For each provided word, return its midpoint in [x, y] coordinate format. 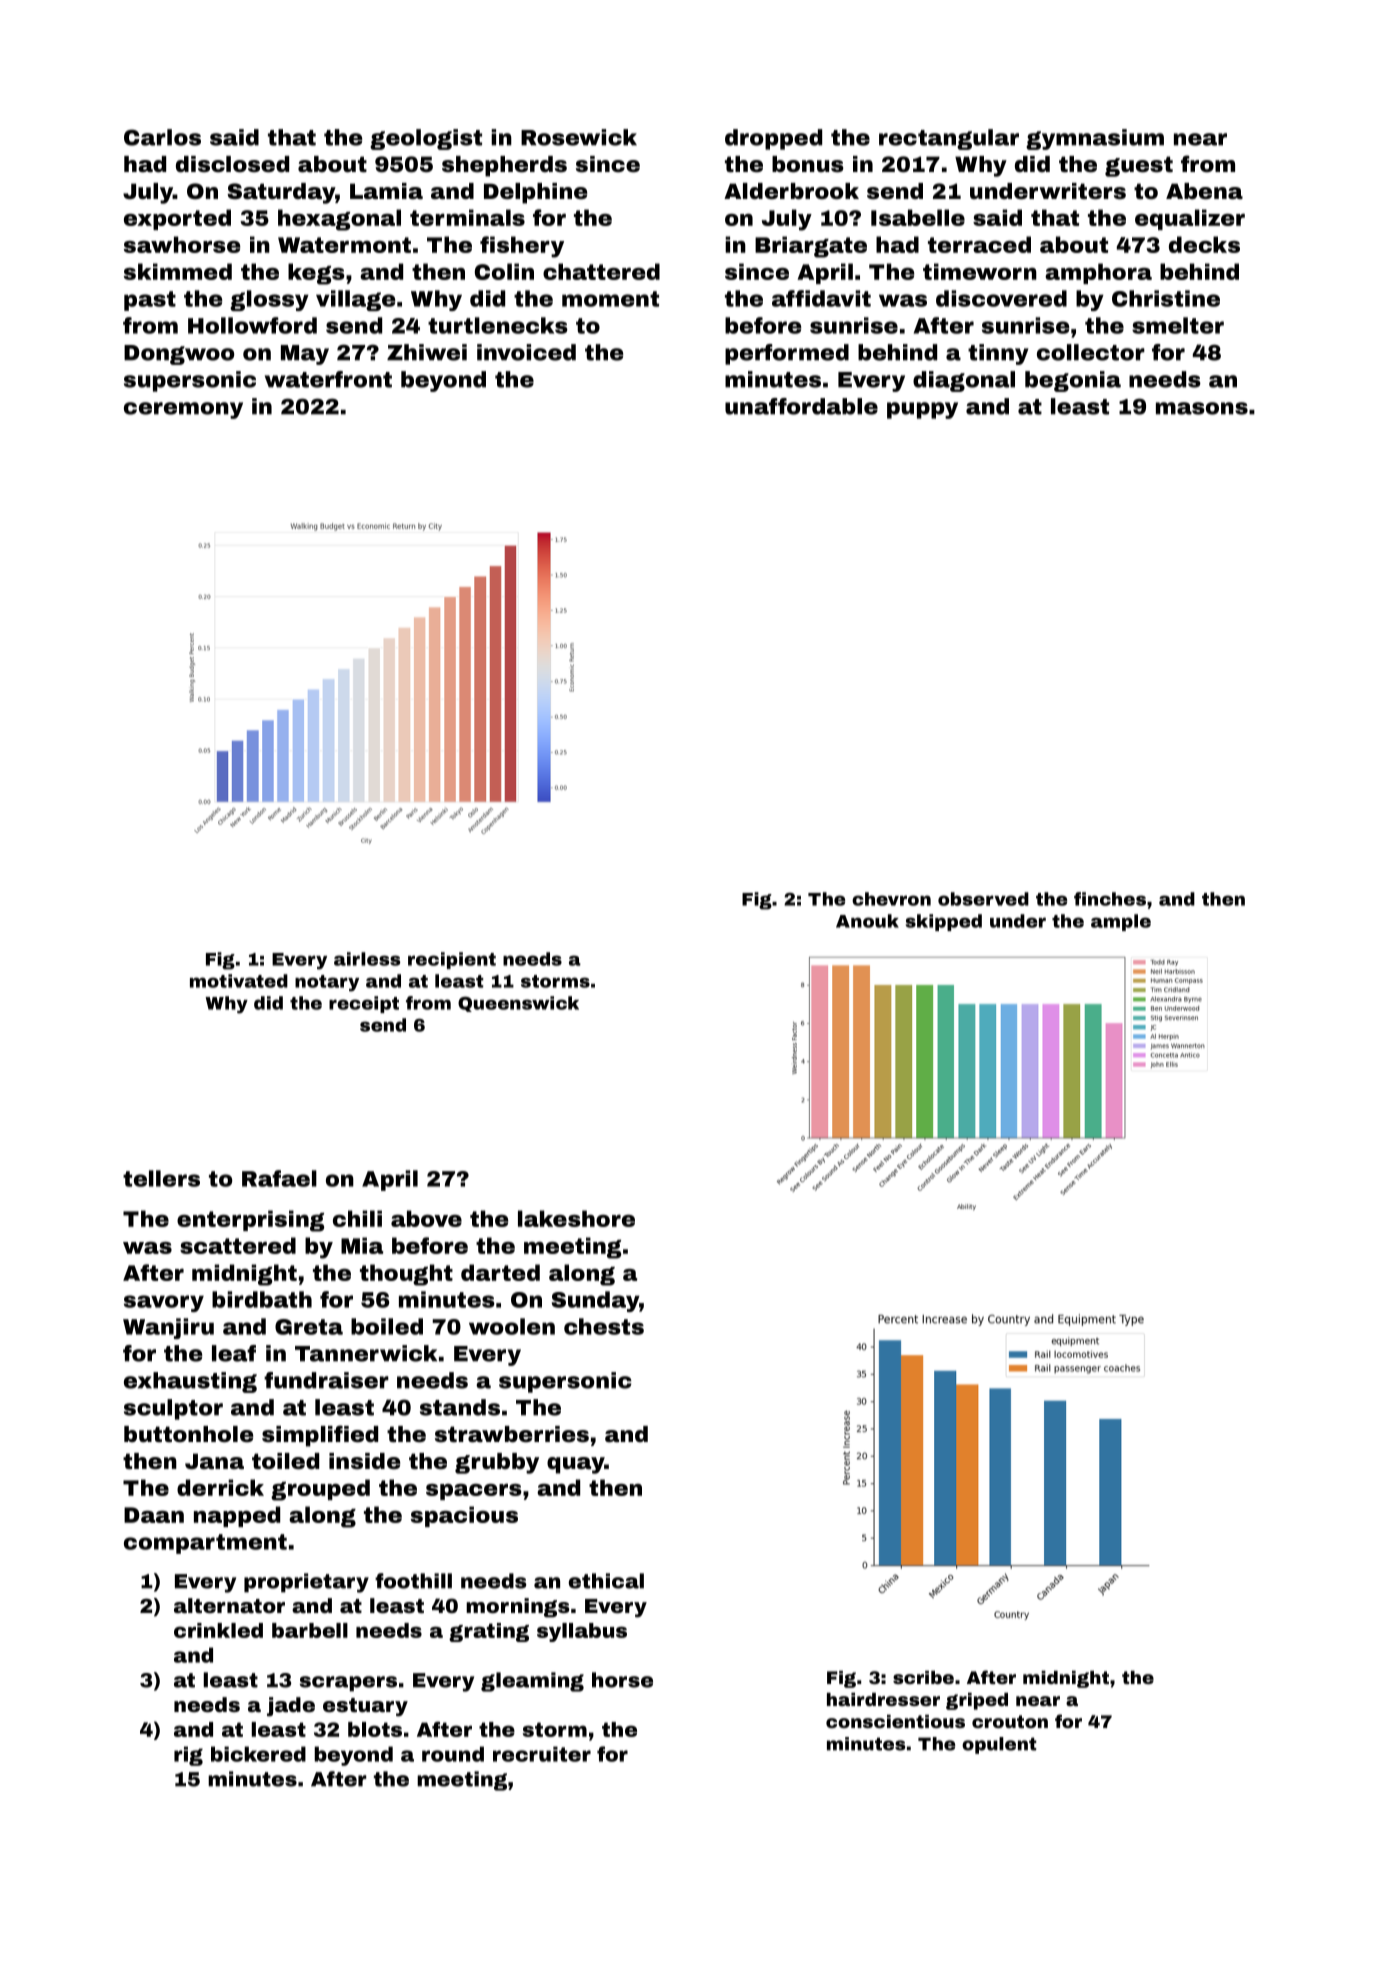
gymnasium [1095, 139]
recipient [452, 960]
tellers [161, 1178]
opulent [999, 1745]
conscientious [895, 1721]
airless [367, 959]
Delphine [535, 193]
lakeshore [576, 1218]
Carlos [162, 137]
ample [1121, 922]
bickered [258, 1754]
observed [983, 899]
